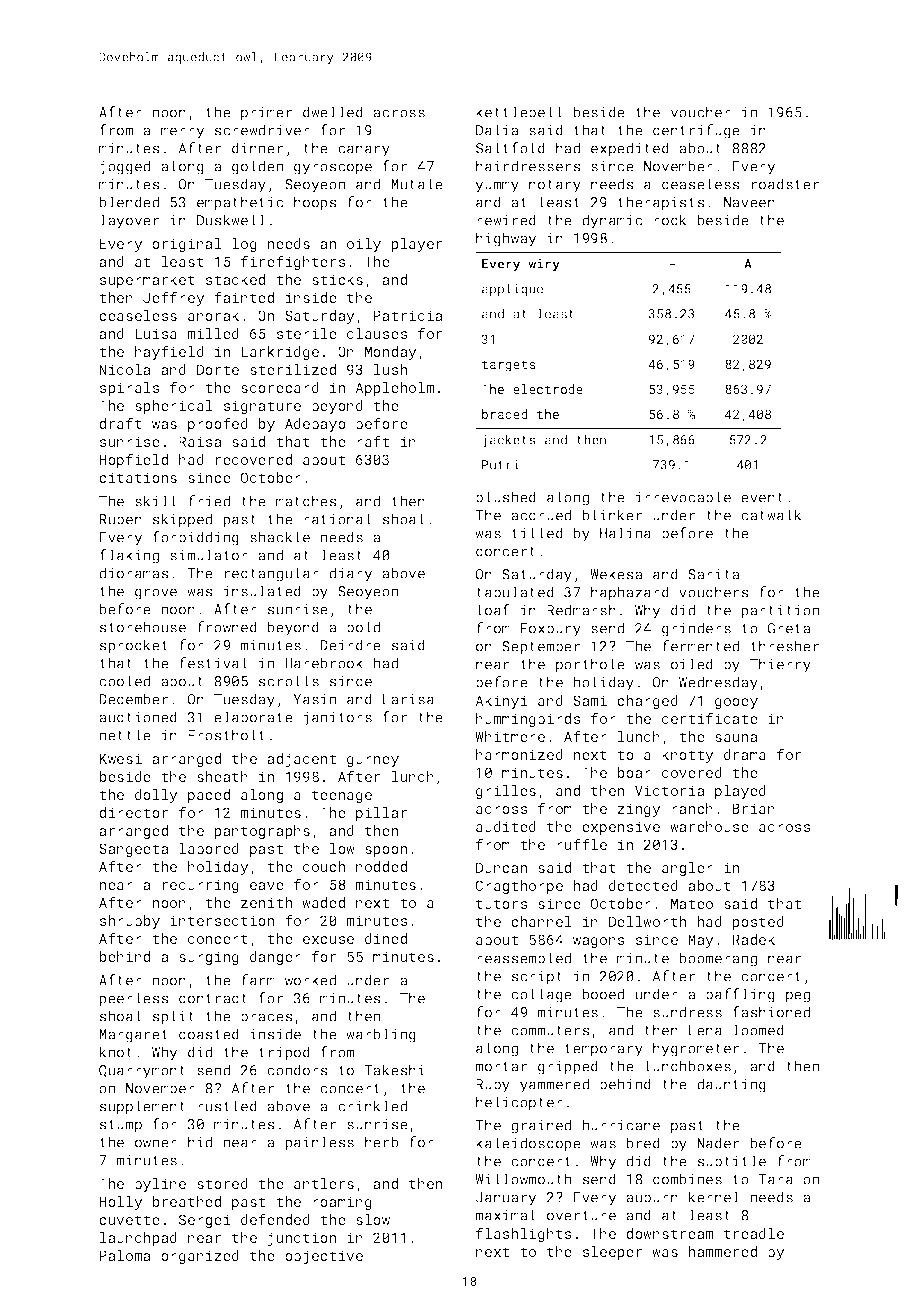  I want to click on player, so click(416, 245).
